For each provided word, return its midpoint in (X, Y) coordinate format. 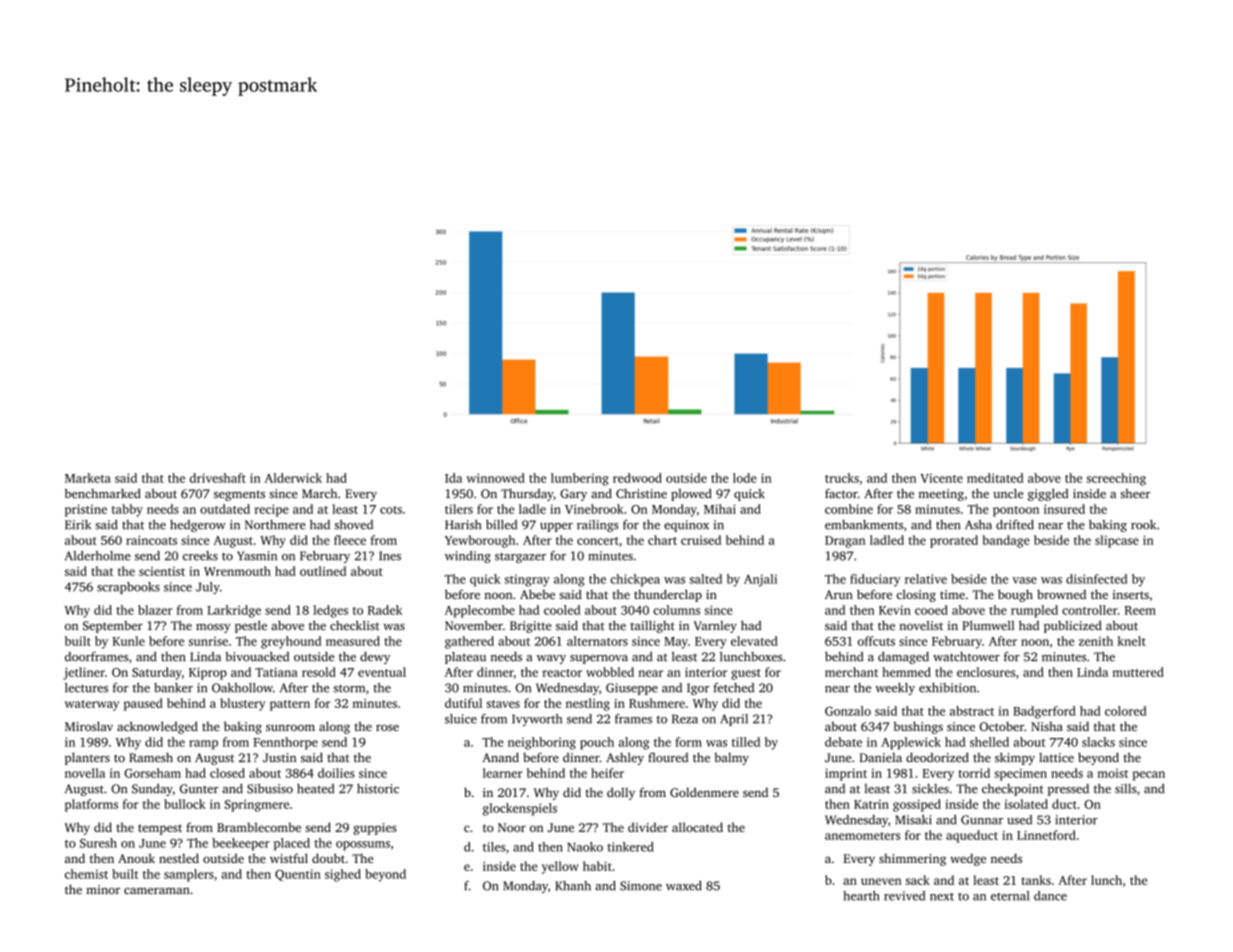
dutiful (463, 703)
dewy (375, 658)
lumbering (579, 479)
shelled (989, 742)
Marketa (88, 478)
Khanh (573, 886)
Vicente (941, 478)
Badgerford (1044, 712)
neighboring (542, 743)
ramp (203, 745)
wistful (289, 858)
